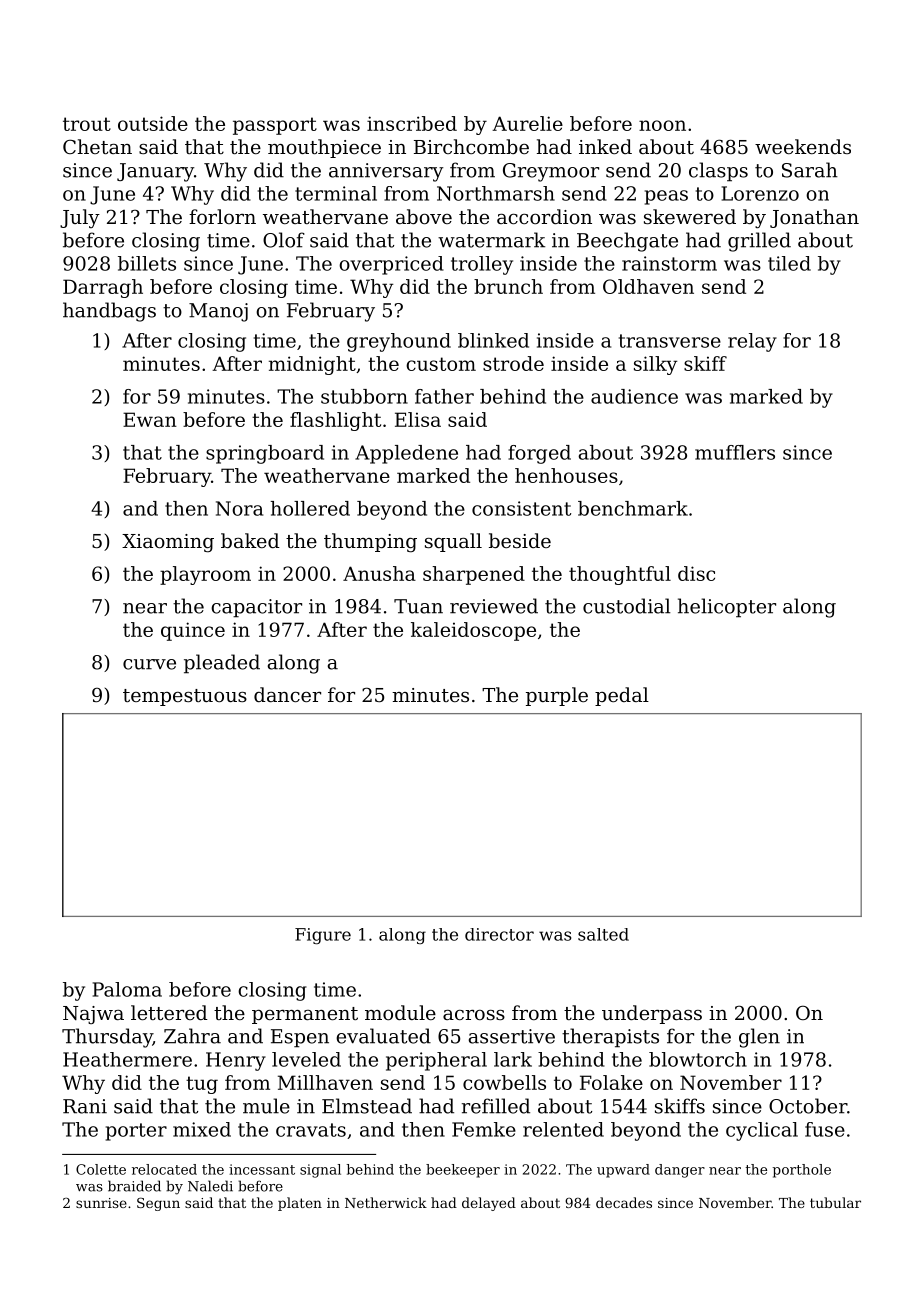  What do you see at coordinates (383, 1036) in the image?
I see `evaluated` at bounding box center [383, 1036].
